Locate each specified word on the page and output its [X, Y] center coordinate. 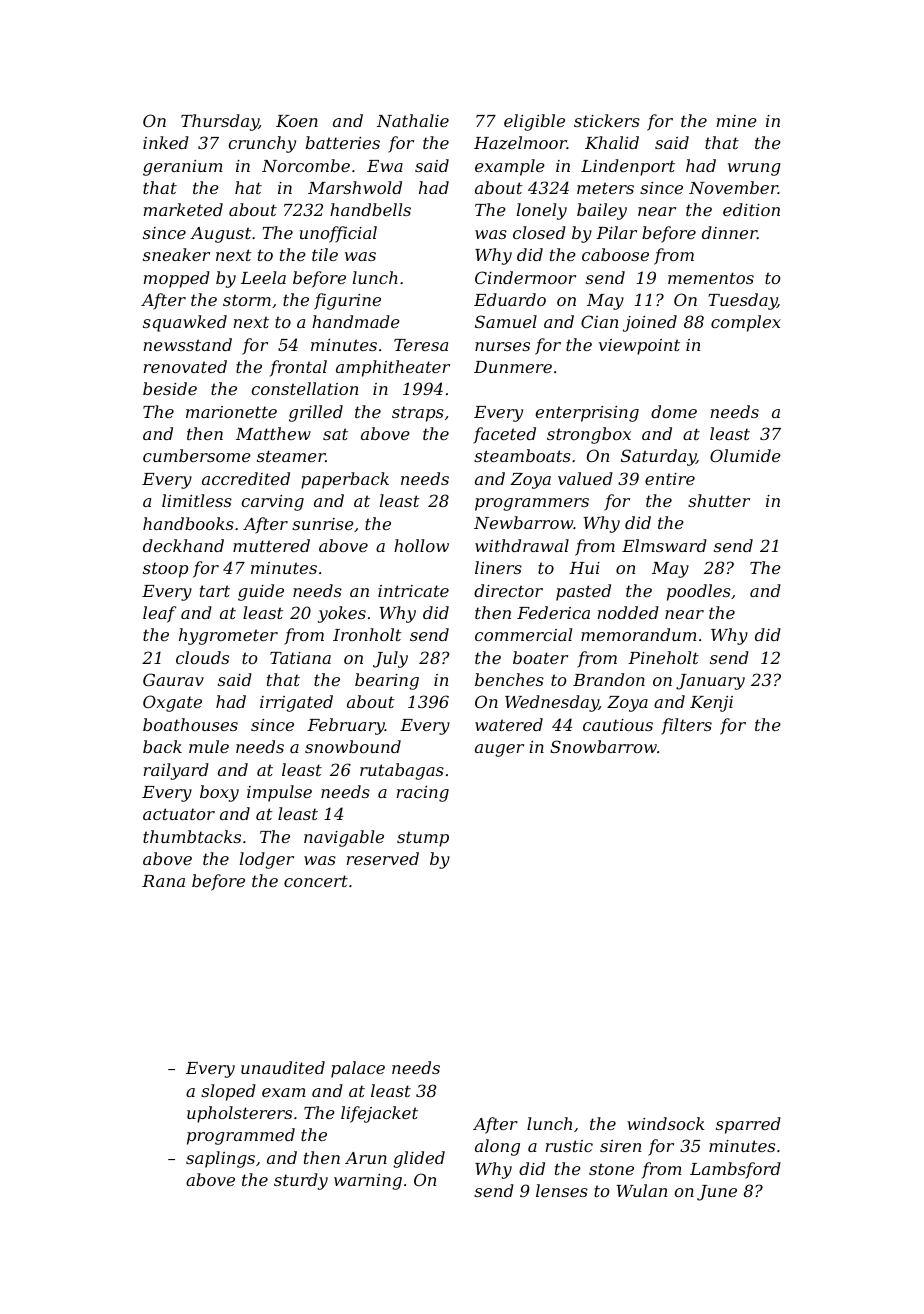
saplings [220, 1159]
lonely [542, 211]
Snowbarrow [603, 746]
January [710, 682]
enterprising [587, 414]
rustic [569, 1146]
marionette [231, 412]
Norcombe [306, 165]
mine [737, 121]
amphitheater [393, 368]
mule [209, 746]
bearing [387, 681]
